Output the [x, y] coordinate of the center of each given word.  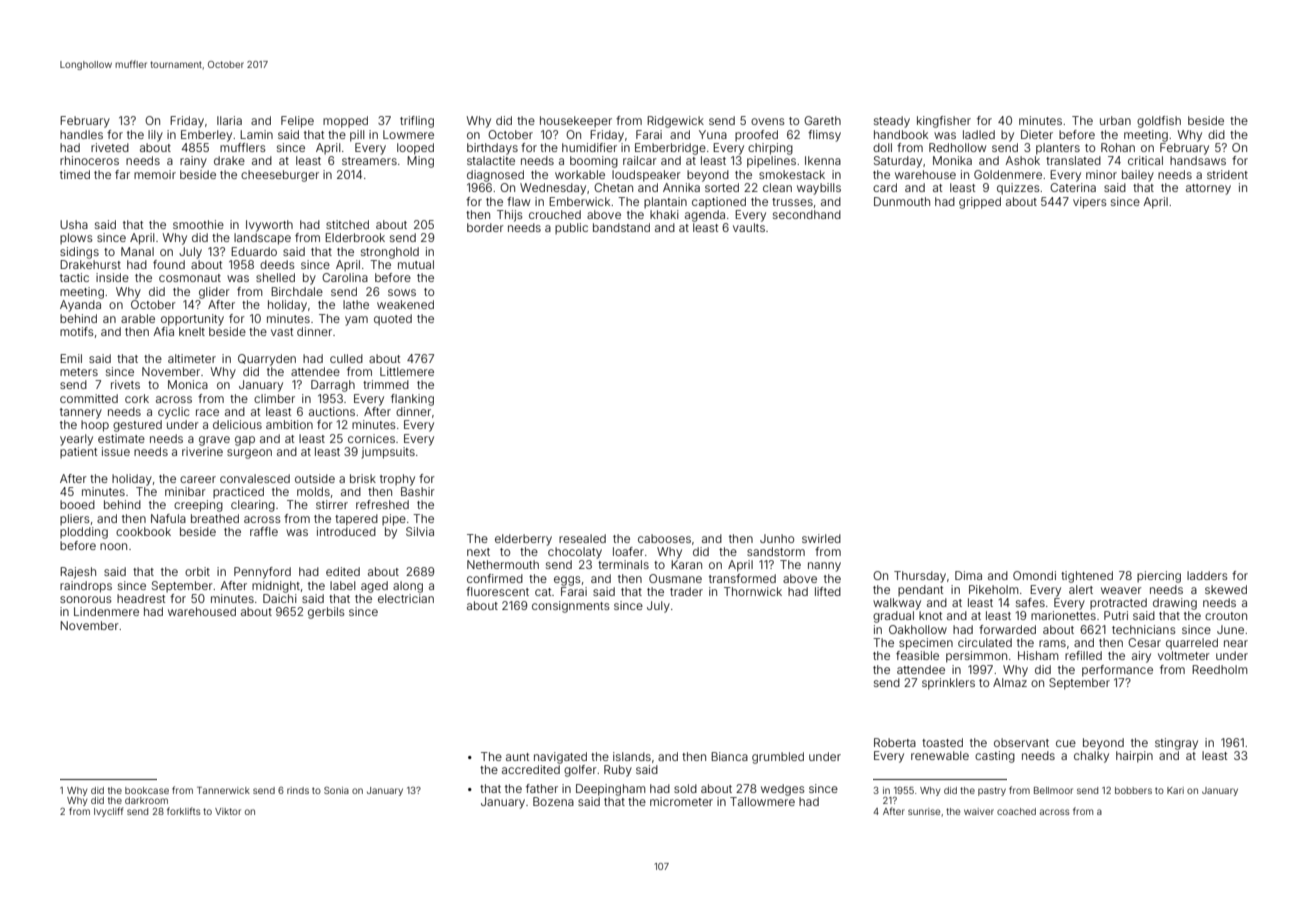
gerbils [326, 613]
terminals [623, 564]
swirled [821, 538]
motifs [77, 331]
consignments [571, 607]
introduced [346, 531]
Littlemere [407, 371]
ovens [768, 121]
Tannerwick [223, 790]
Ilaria [229, 120]
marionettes [1063, 615]
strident [1227, 174]
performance [1117, 671]
